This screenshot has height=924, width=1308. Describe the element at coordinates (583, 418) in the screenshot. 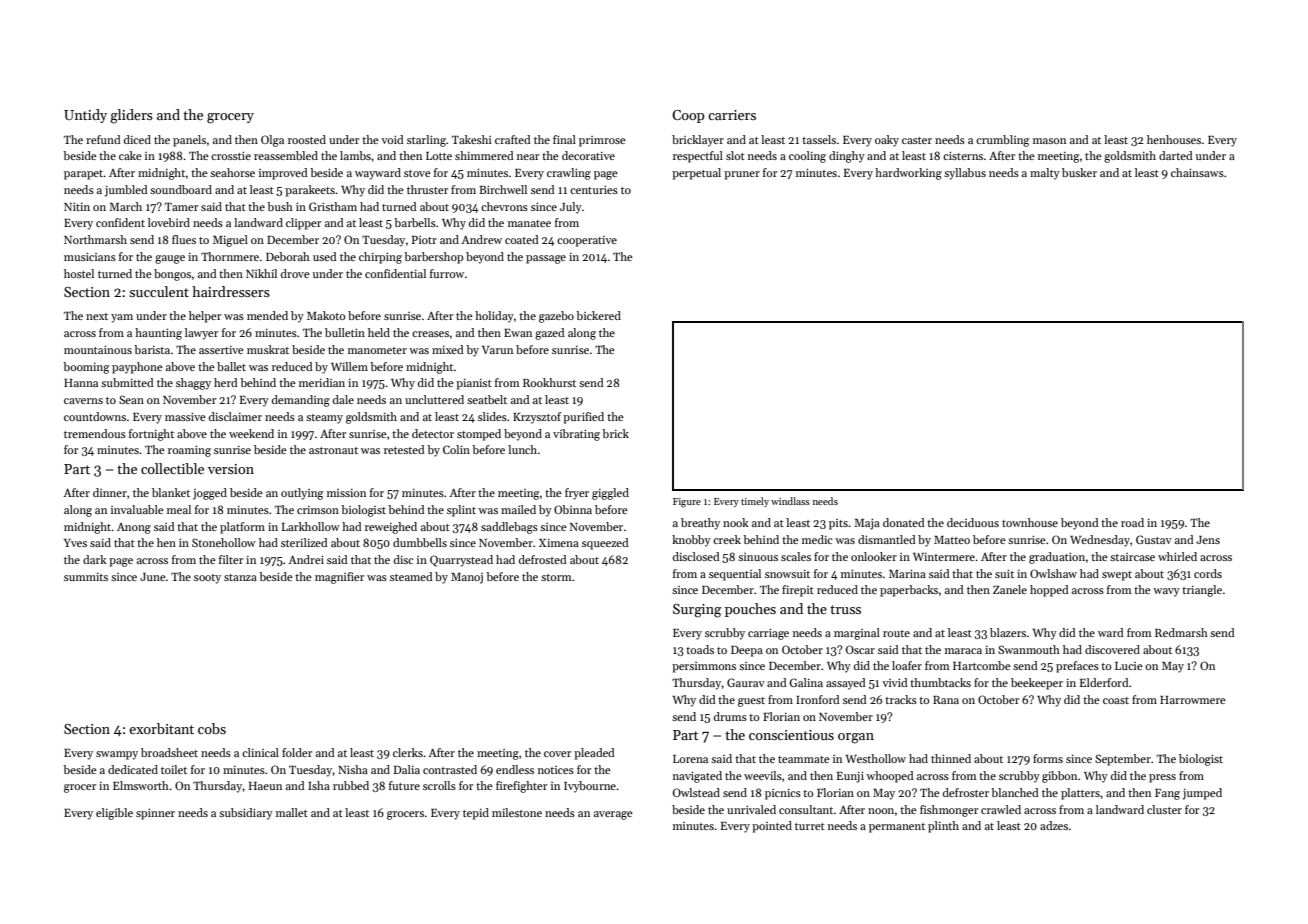

I see `purified` at that location.
